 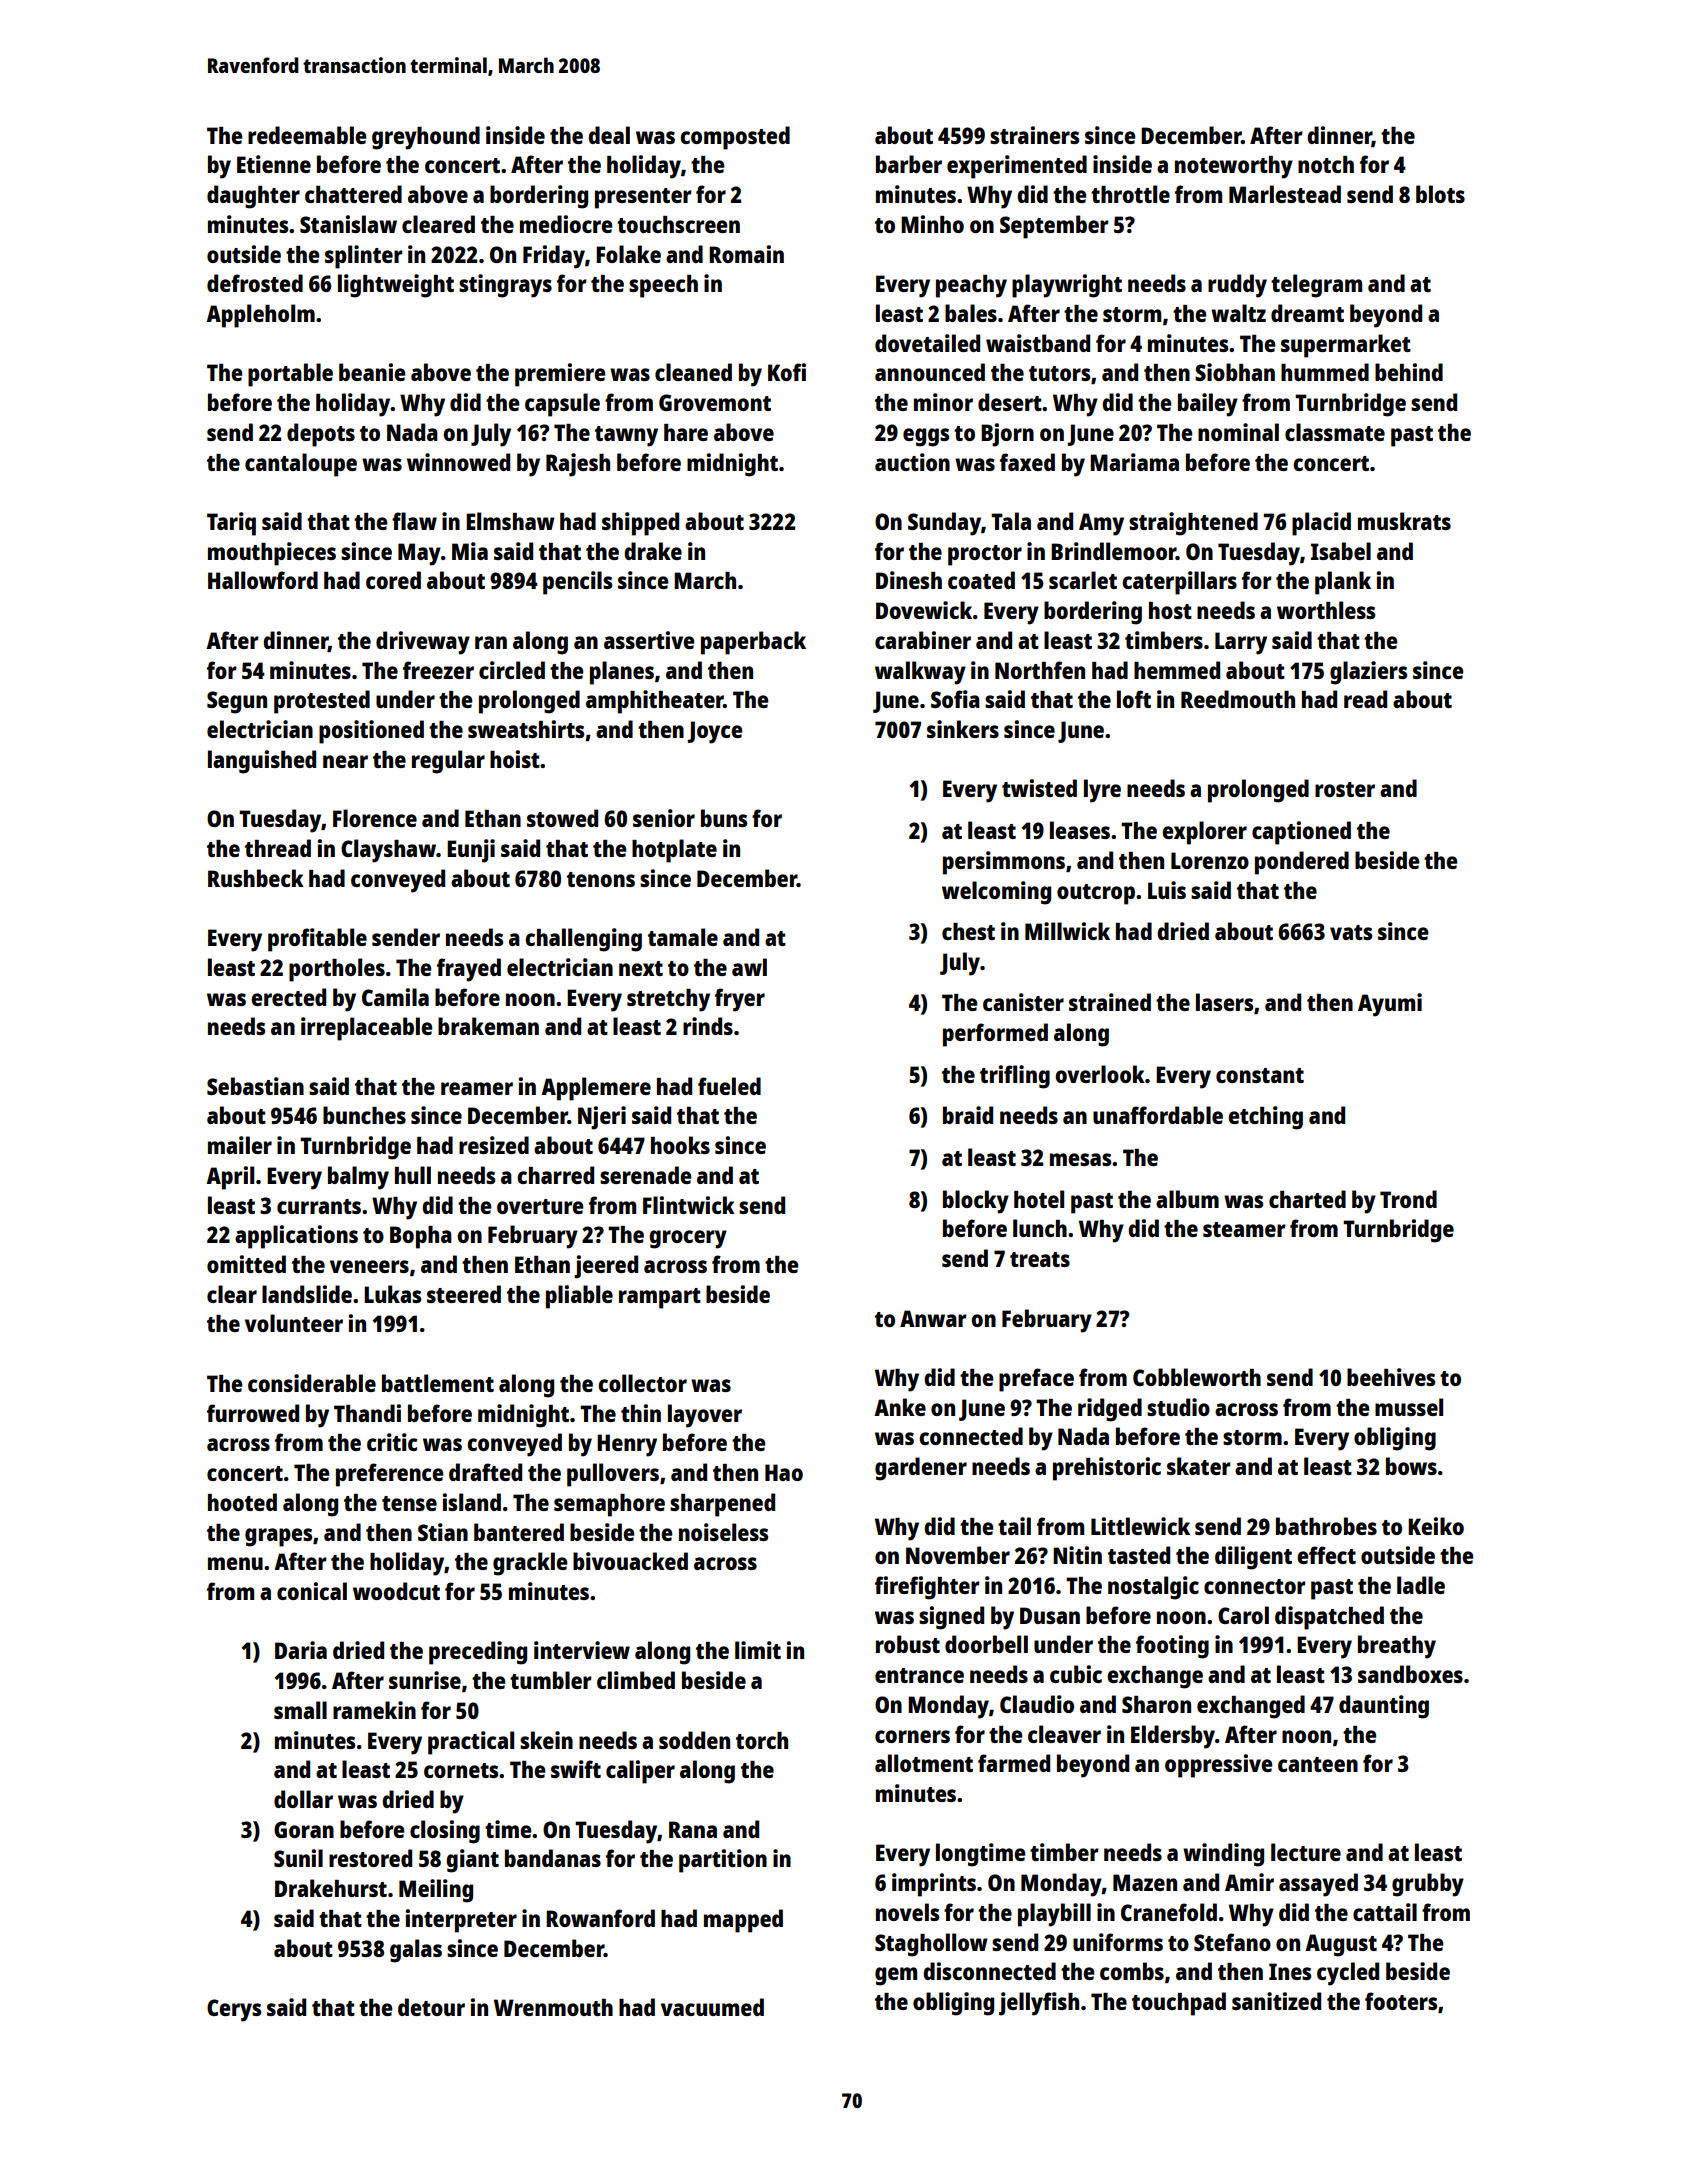 I want to click on Cerys, so click(x=234, y=2010).
